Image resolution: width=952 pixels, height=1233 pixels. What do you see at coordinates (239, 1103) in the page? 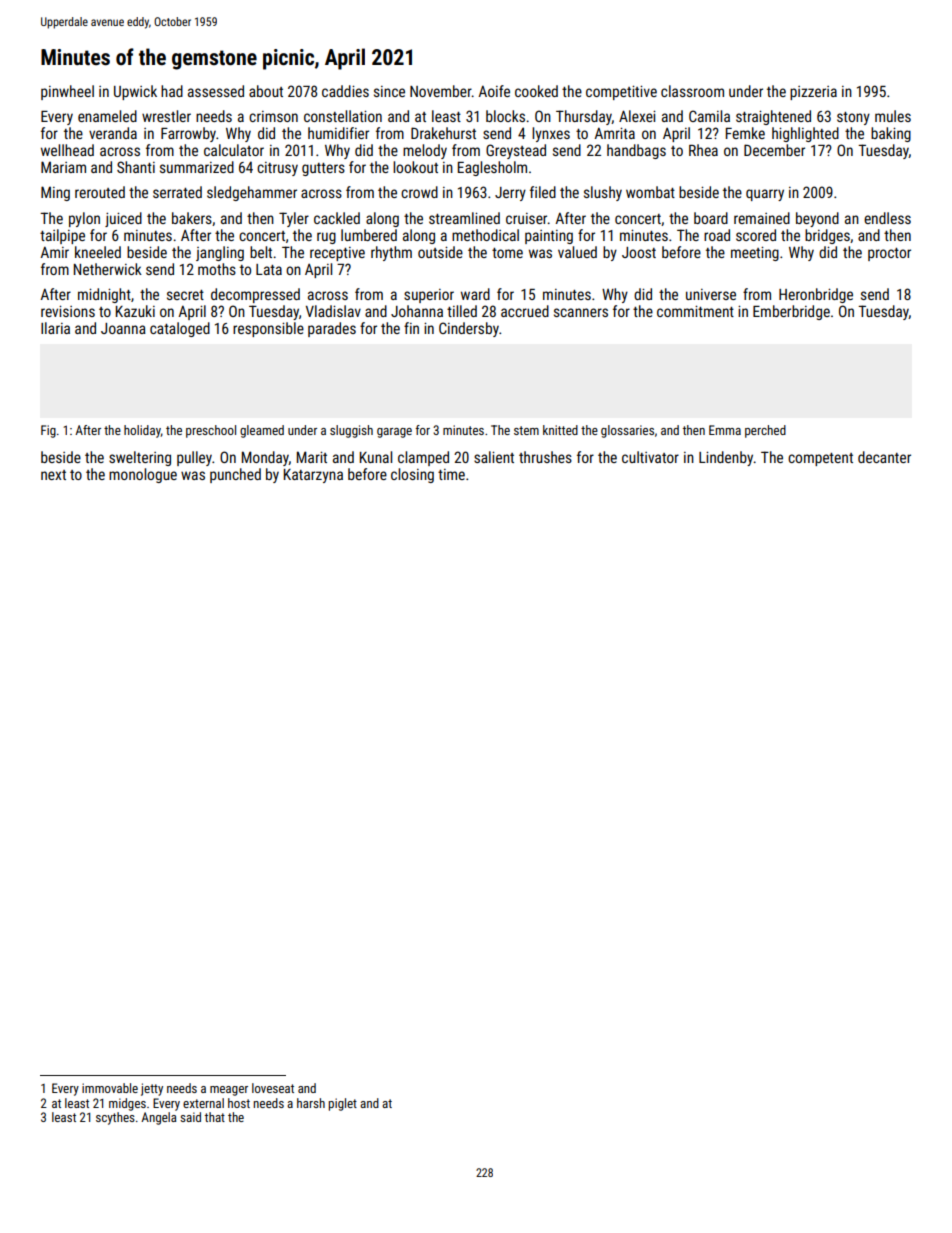
I see `host` at bounding box center [239, 1103].
